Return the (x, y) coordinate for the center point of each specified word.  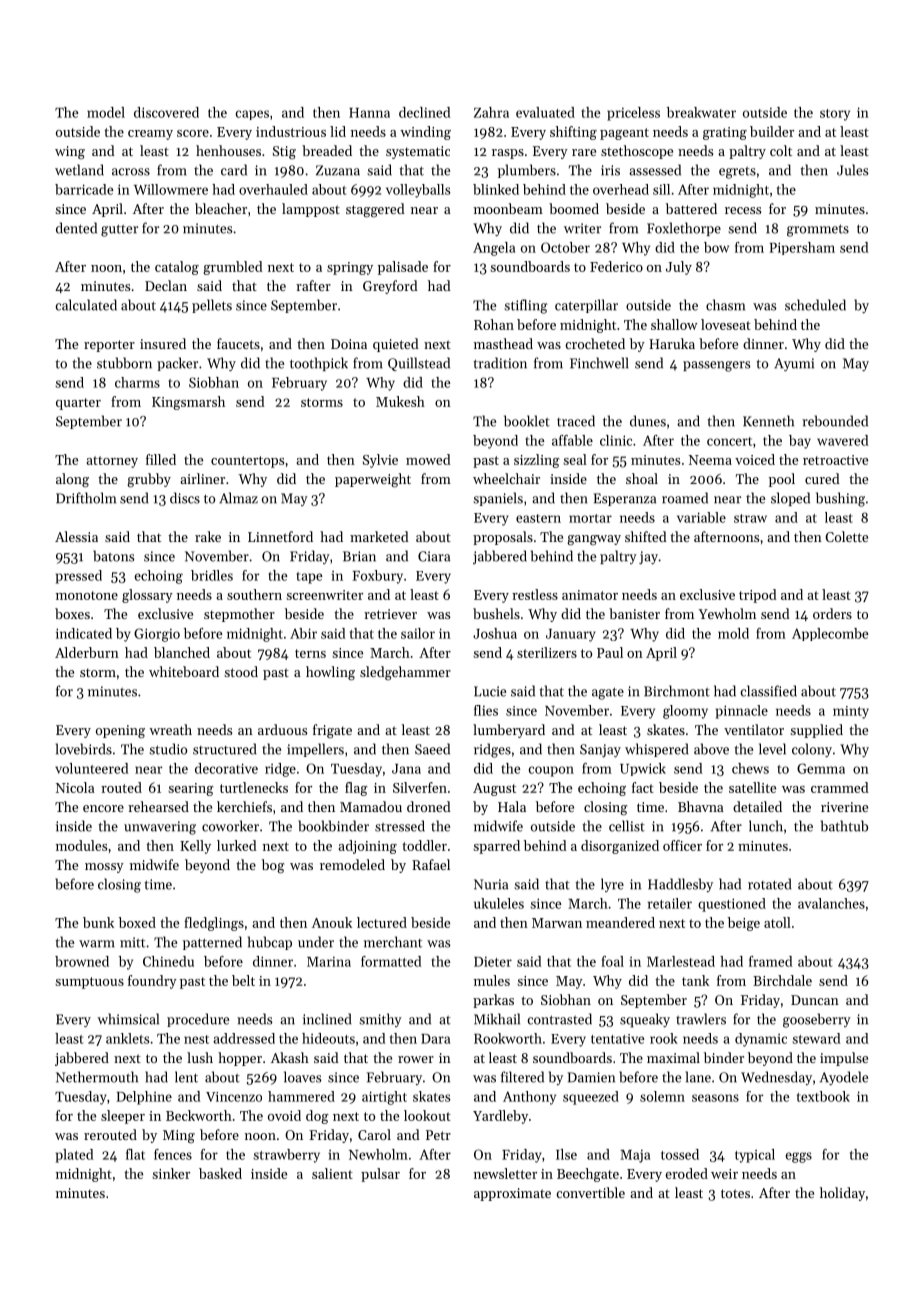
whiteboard (184, 671)
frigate (332, 731)
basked (220, 1173)
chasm (725, 305)
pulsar (380, 1175)
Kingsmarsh (188, 403)
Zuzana (338, 170)
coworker (230, 826)
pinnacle (742, 712)
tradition (500, 363)
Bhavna (701, 806)
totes (735, 1193)
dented (76, 228)
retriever (390, 614)
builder (772, 131)
